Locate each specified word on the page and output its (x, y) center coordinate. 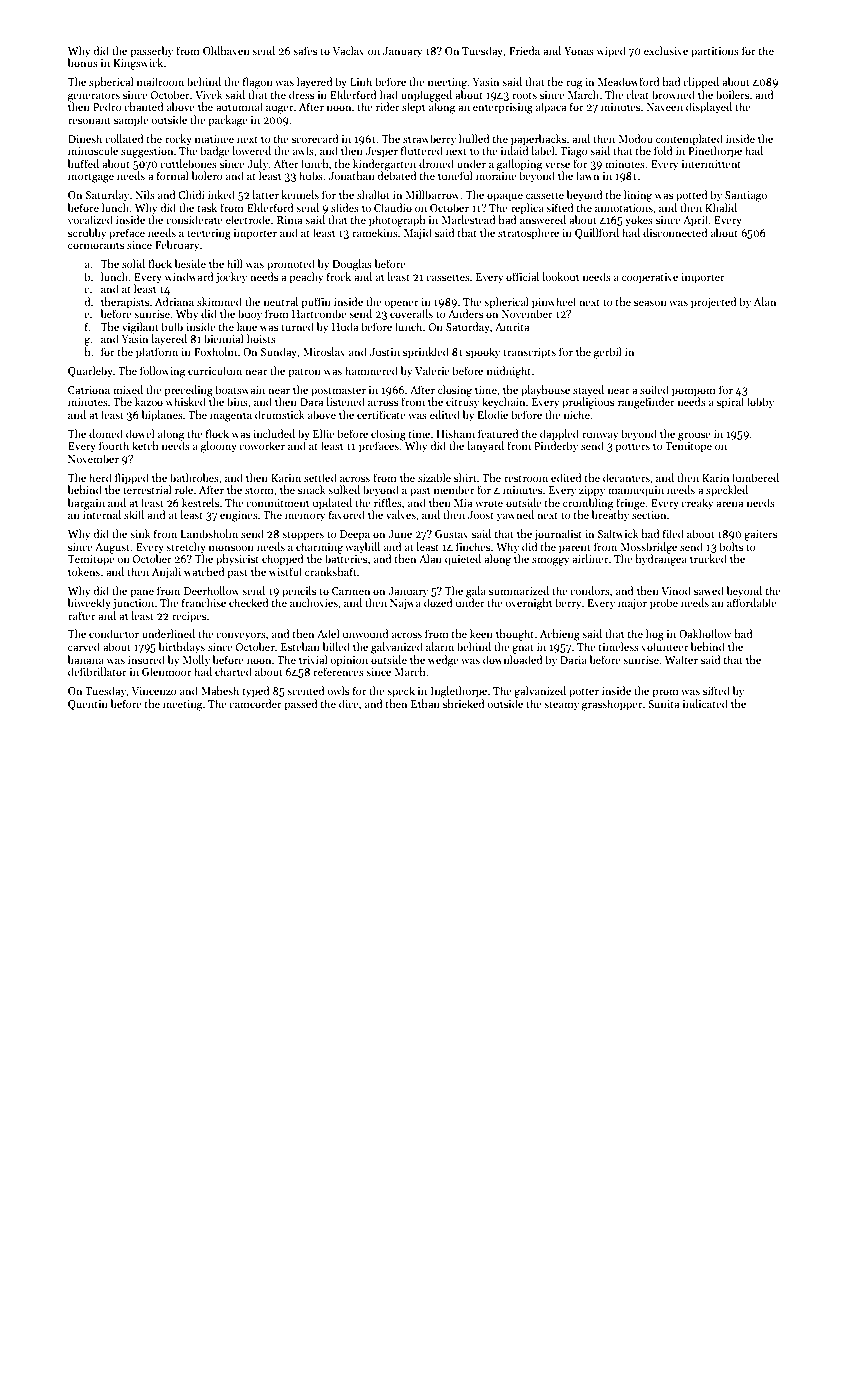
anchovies (314, 602)
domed (106, 433)
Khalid (721, 207)
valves (401, 514)
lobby (760, 402)
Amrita (512, 327)
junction (133, 604)
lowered (251, 150)
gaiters (760, 535)
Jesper (382, 152)
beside (190, 263)
